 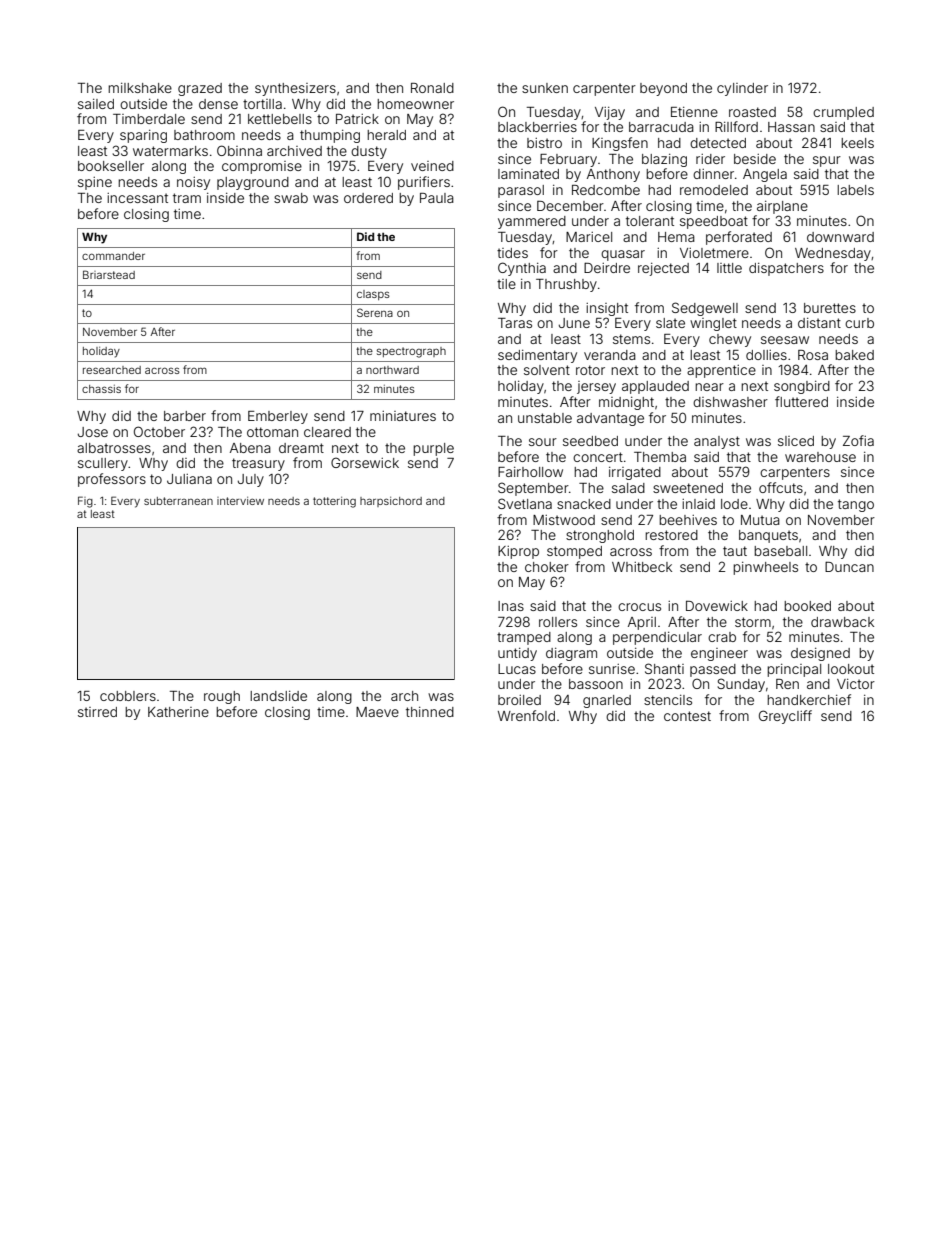 What do you see at coordinates (564, 520) in the screenshot?
I see `Mistwood` at bounding box center [564, 520].
